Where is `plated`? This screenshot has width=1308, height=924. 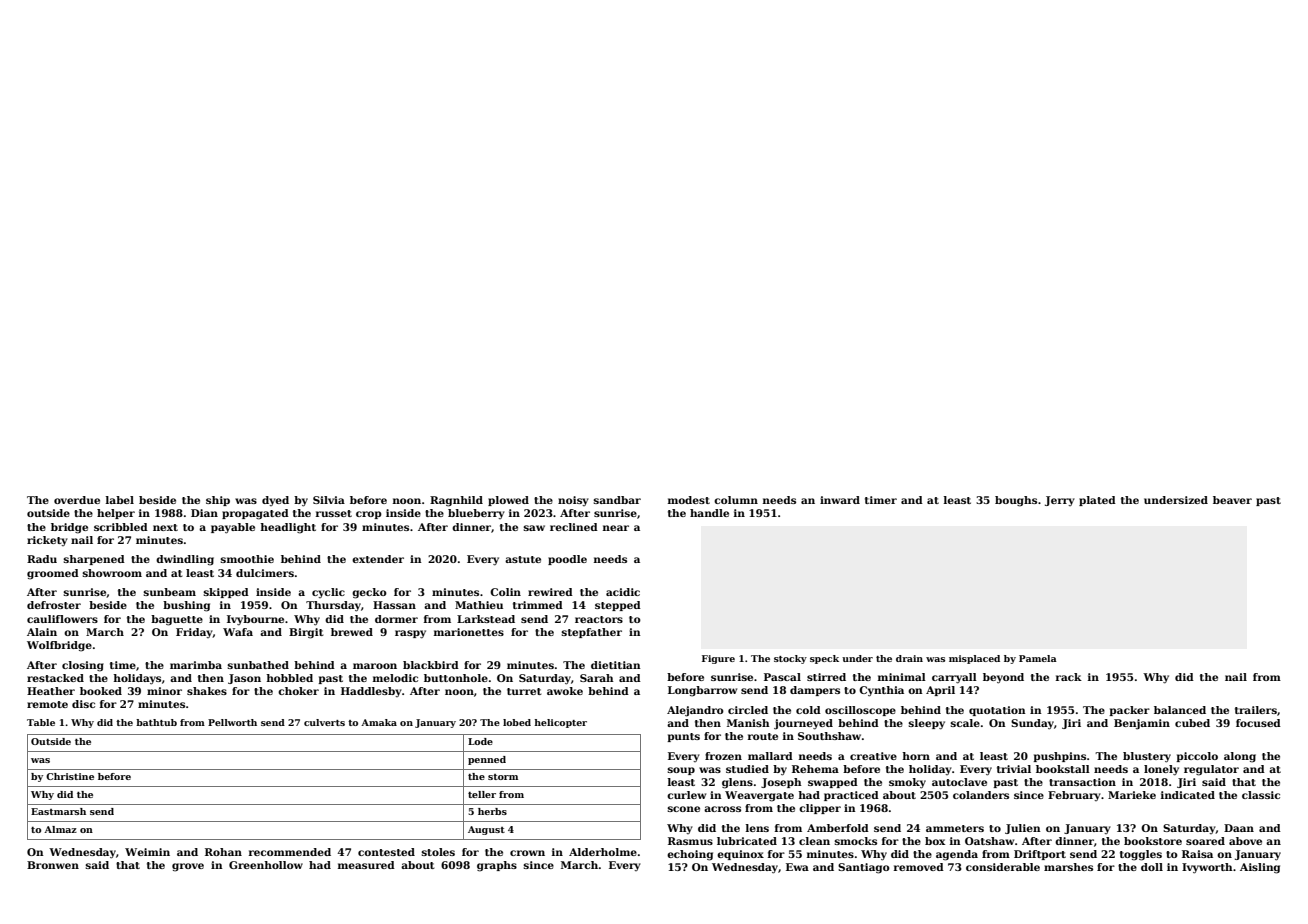
plated is located at coordinates (1097, 501).
